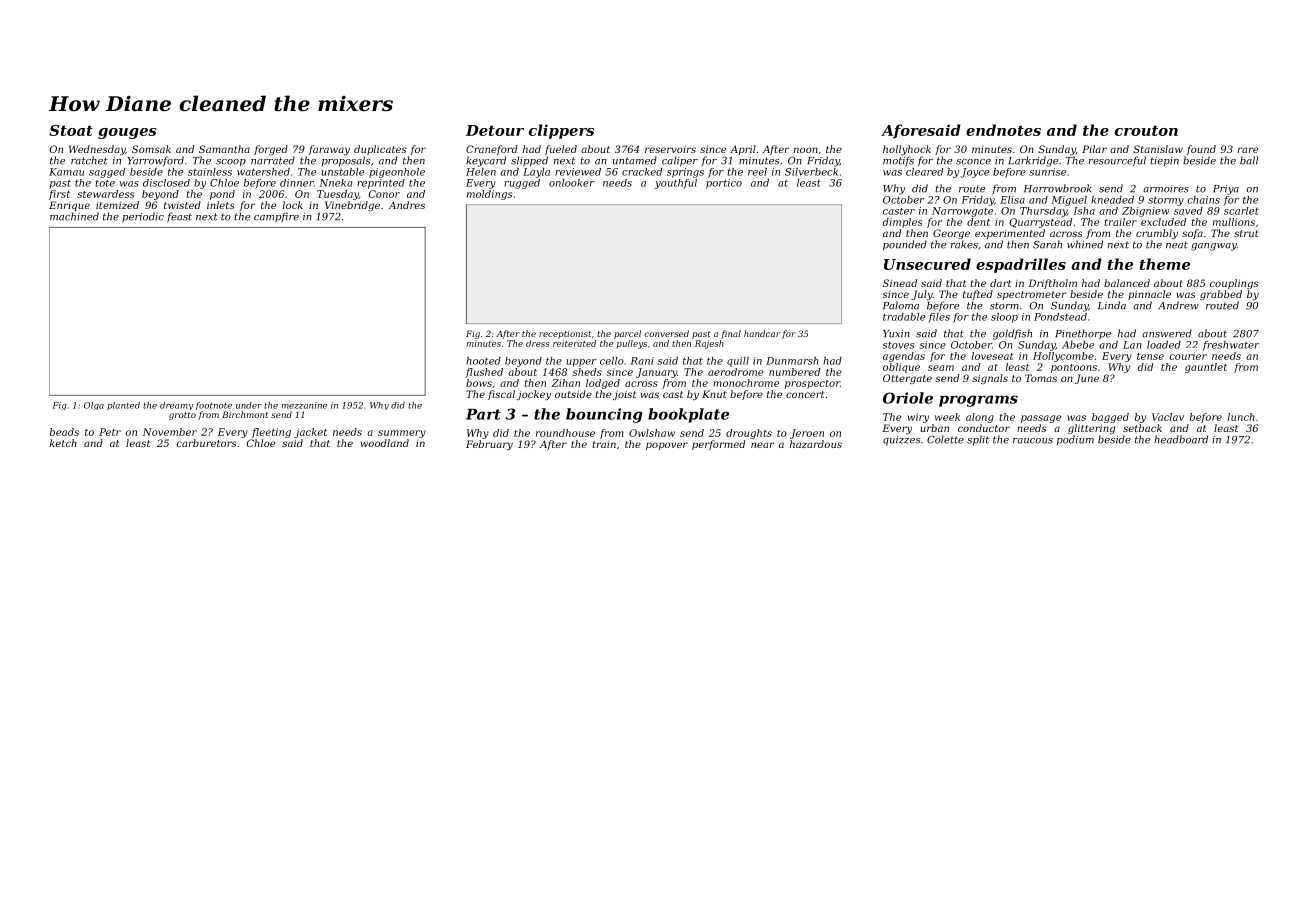 The width and height of the page is (1308, 924). I want to click on campfire, so click(276, 217).
